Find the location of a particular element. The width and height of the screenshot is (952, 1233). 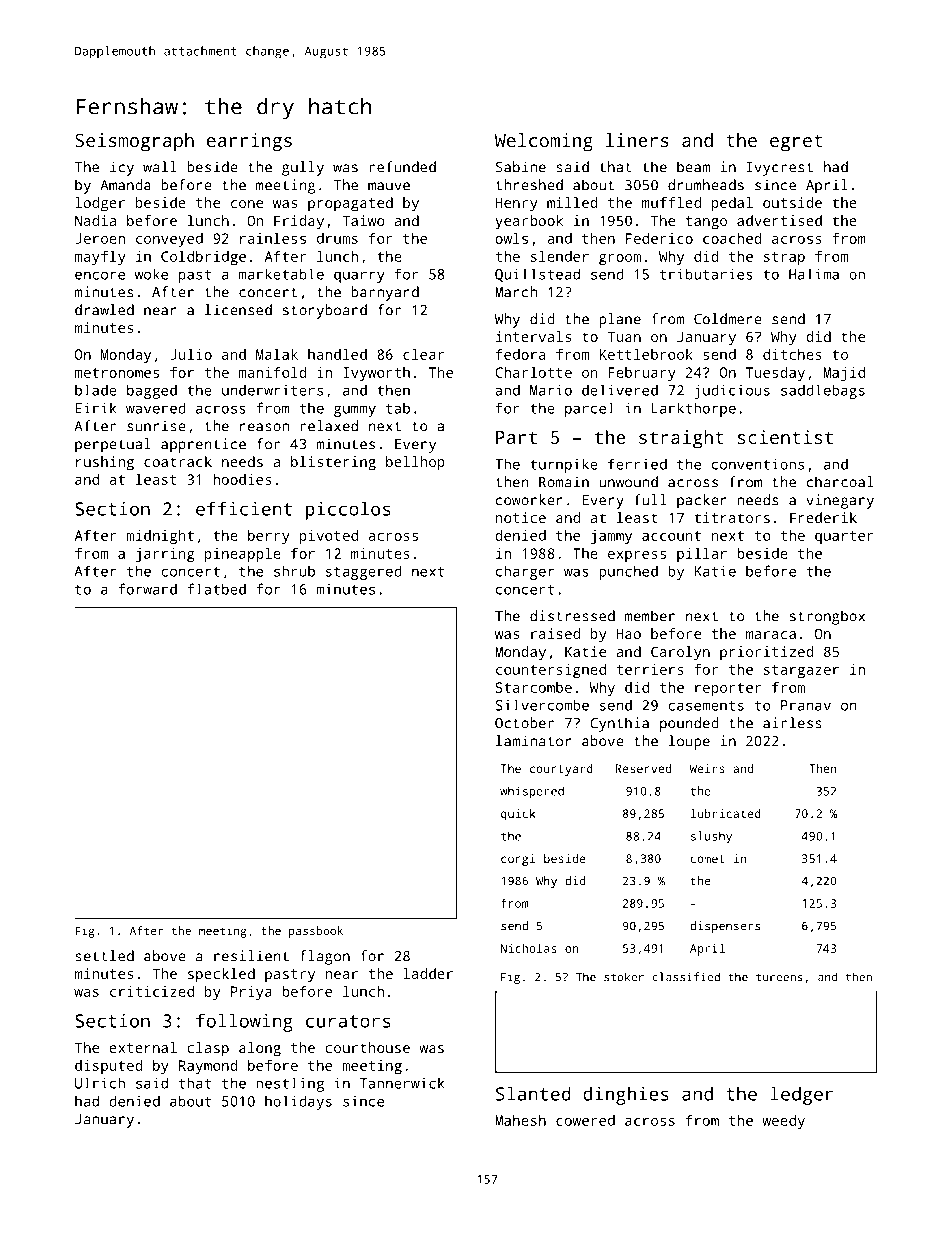

Seismograph is located at coordinates (134, 142).
